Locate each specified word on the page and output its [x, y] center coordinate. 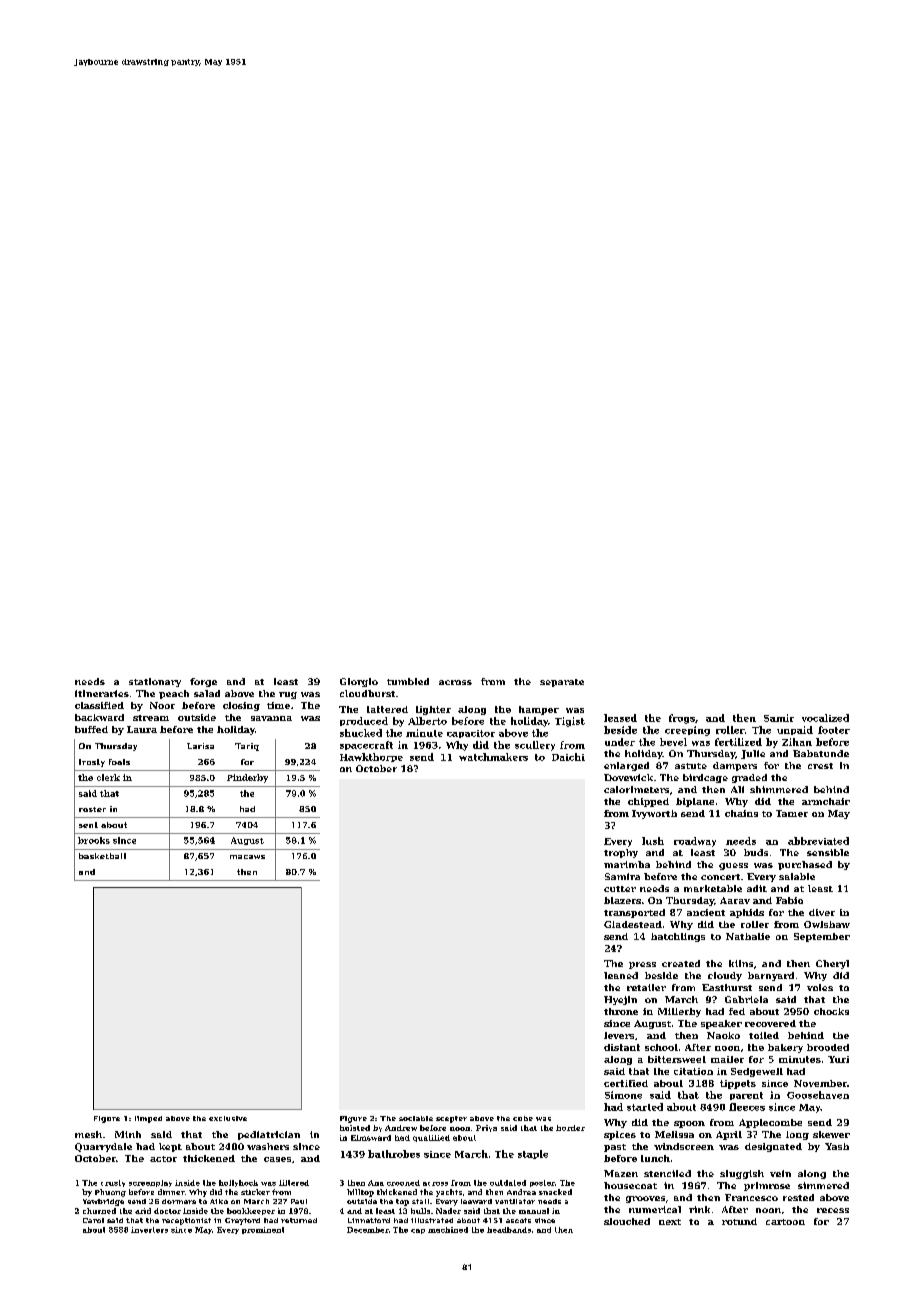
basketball [102, 856]
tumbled [408, 681]
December [368, 1230]
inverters [149, 1230]
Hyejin [620, 1000]
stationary [155, 682]
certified [626, 1083]
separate [562, 683]
